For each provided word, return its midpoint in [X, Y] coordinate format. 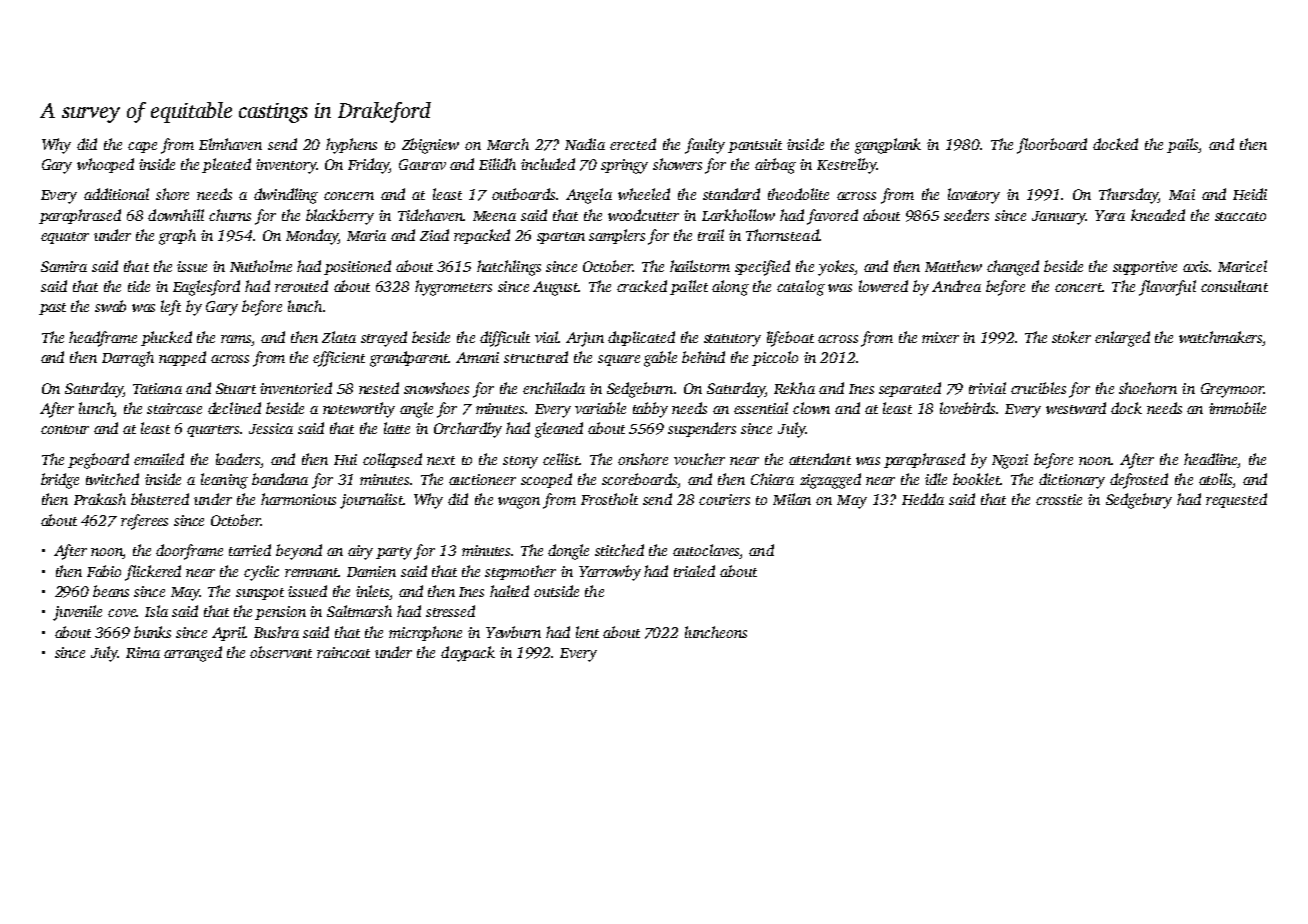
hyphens [351, 146]
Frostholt [609, 499]
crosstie [1059, 499]
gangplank [888, 146]
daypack [468, 654]
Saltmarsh [359, 611]
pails [1183, 145]
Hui [345, 459]
